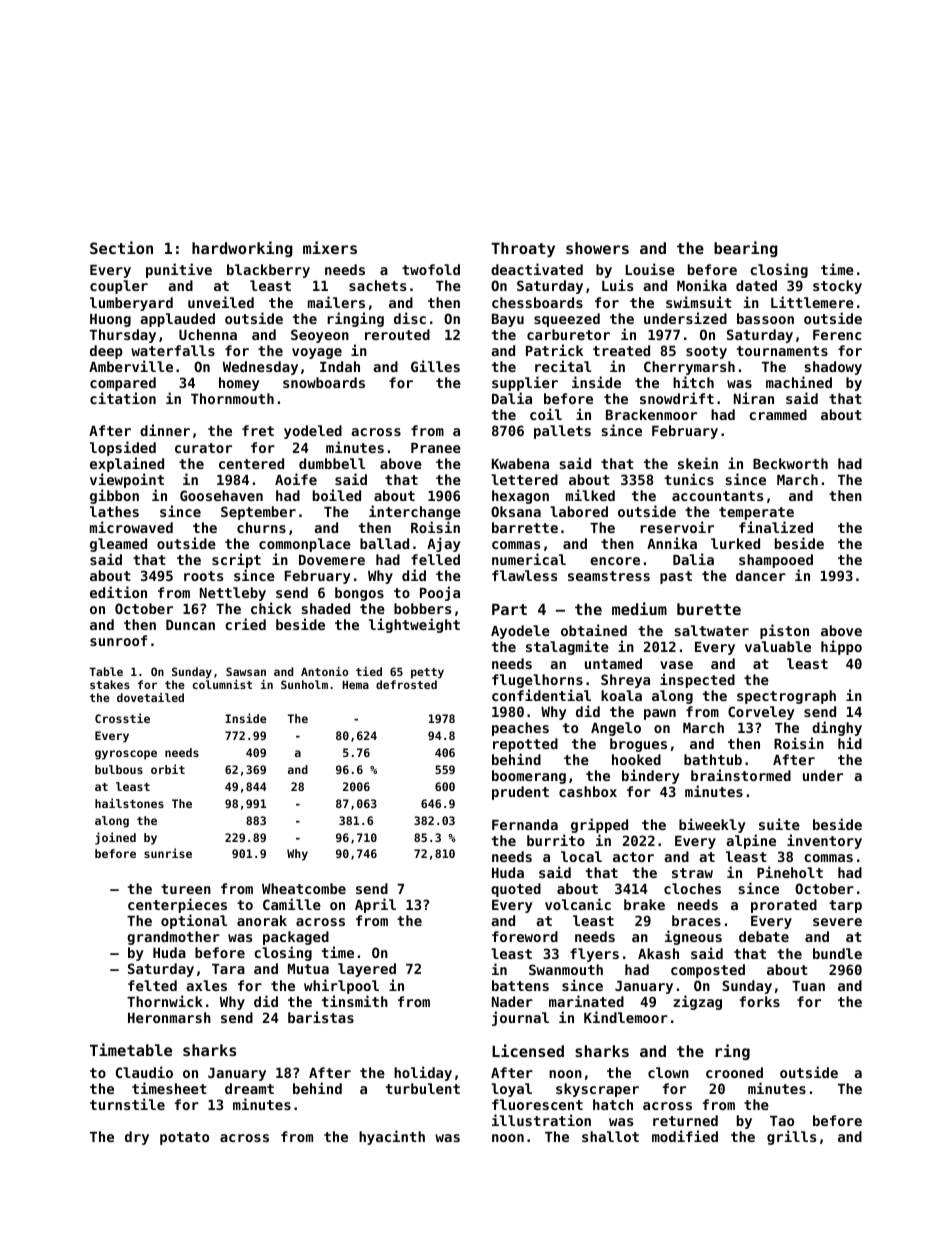 The image size is (952, 1233). What do you see at coordinates (541, 1120) in the screenshot?
I see `illustration` at bounding box center [541, 1120].
